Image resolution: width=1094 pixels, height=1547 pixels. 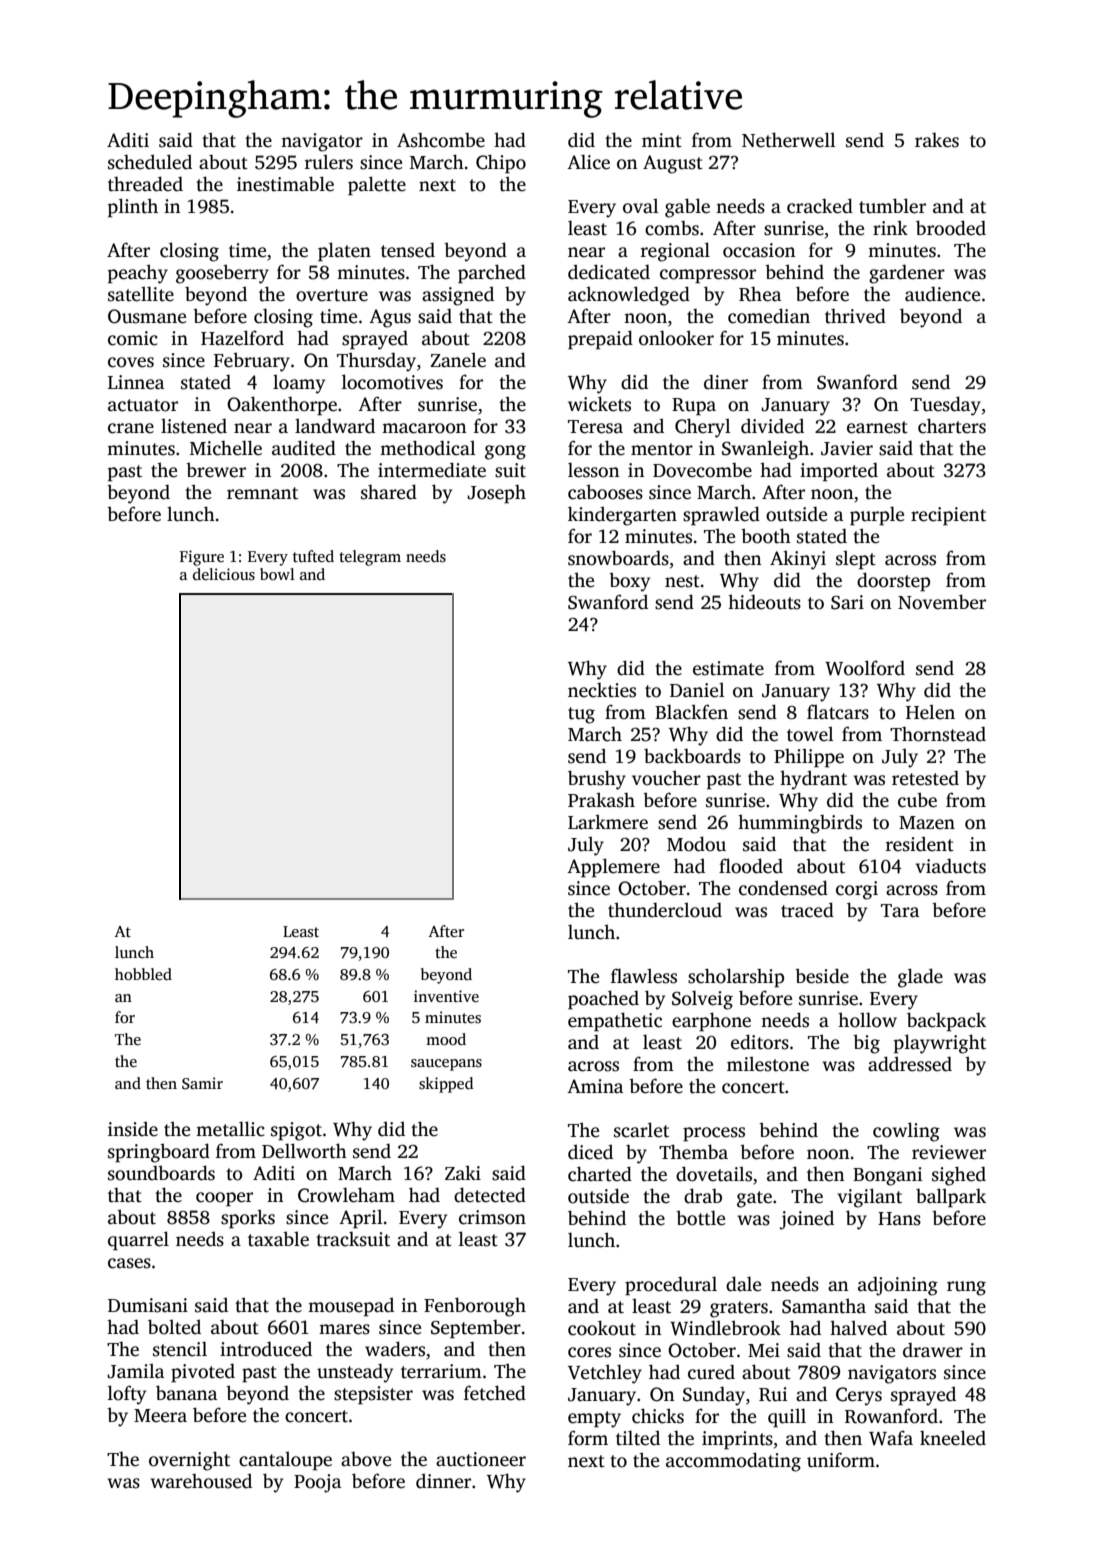 What do you see at coordinates (772, 426) in the screenshot?
I see `divided` at bounding box center [772, 426].
